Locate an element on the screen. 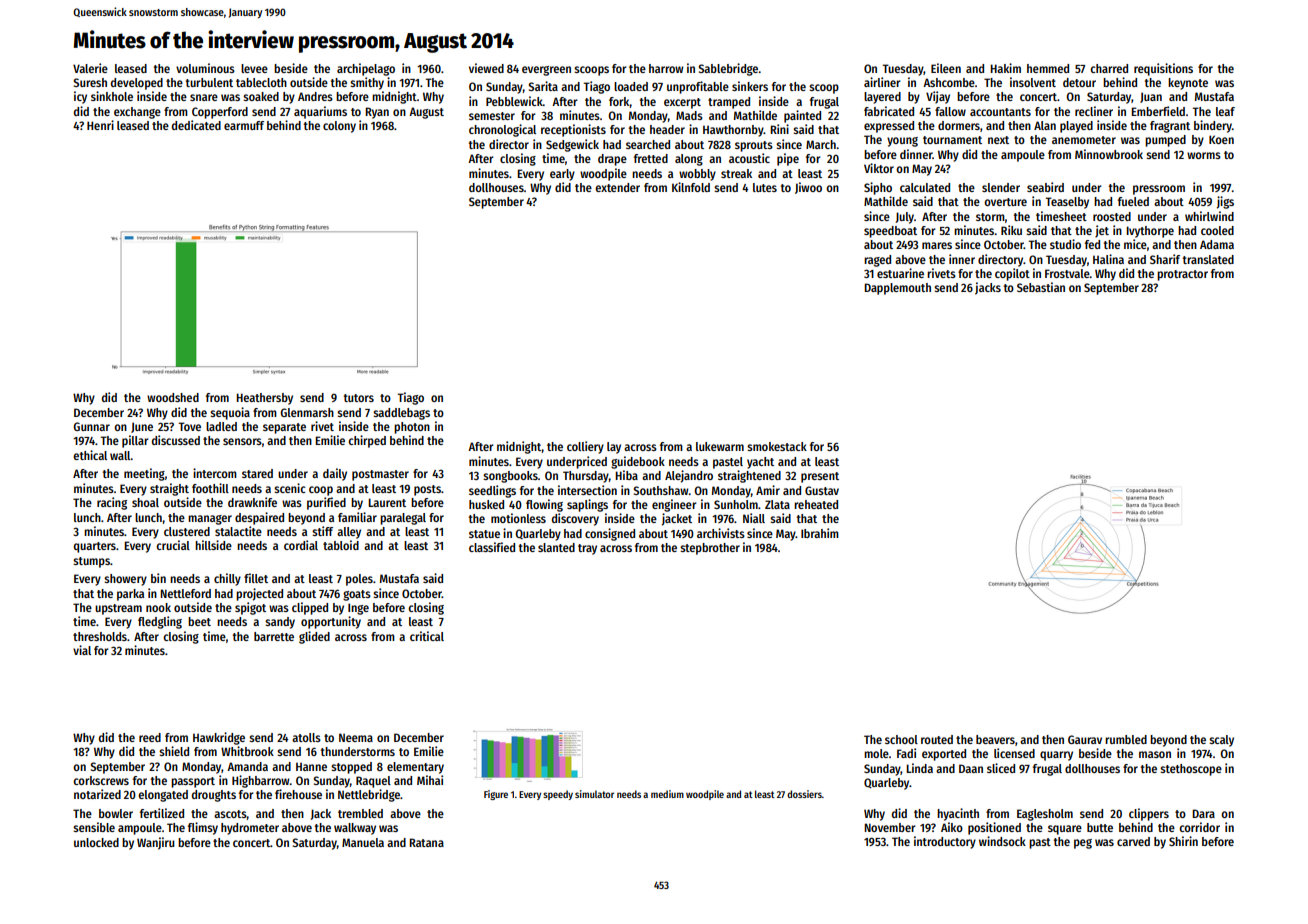 This screenshot has width=1308, height=924. earmuff is located at coordinates (244, 125).
